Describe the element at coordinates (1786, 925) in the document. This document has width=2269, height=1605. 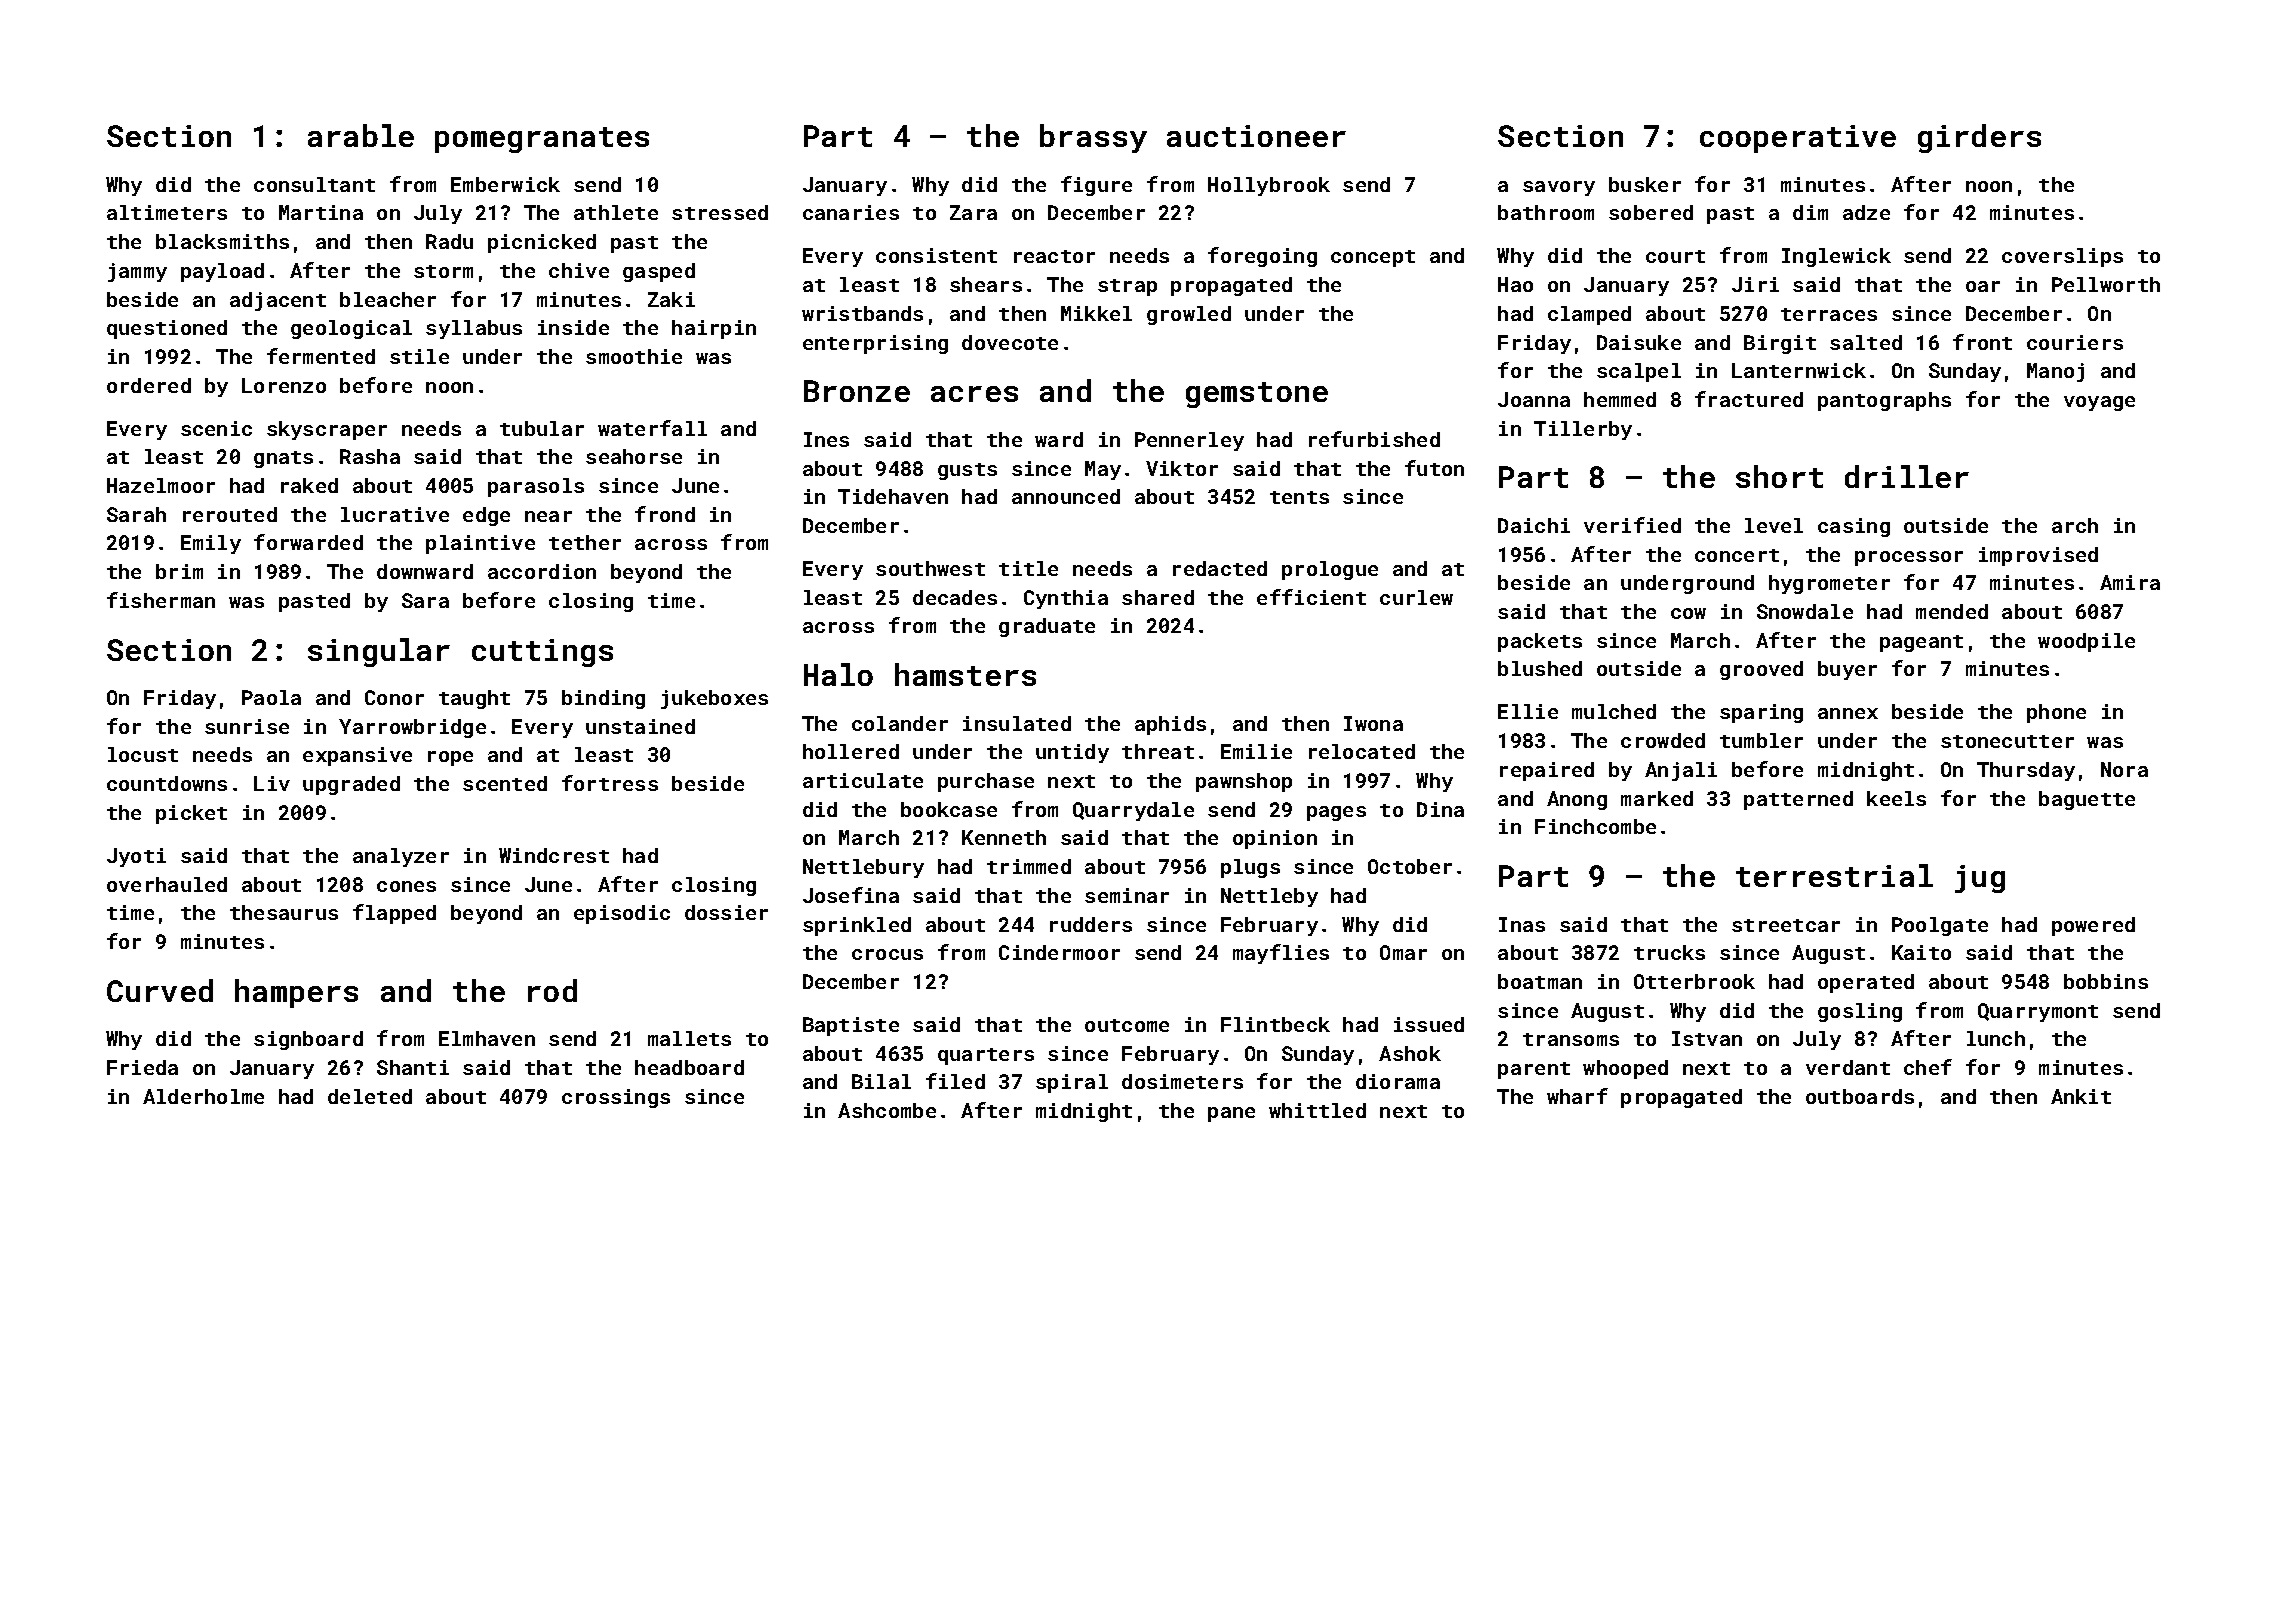
I see `streetcar` at that location.
